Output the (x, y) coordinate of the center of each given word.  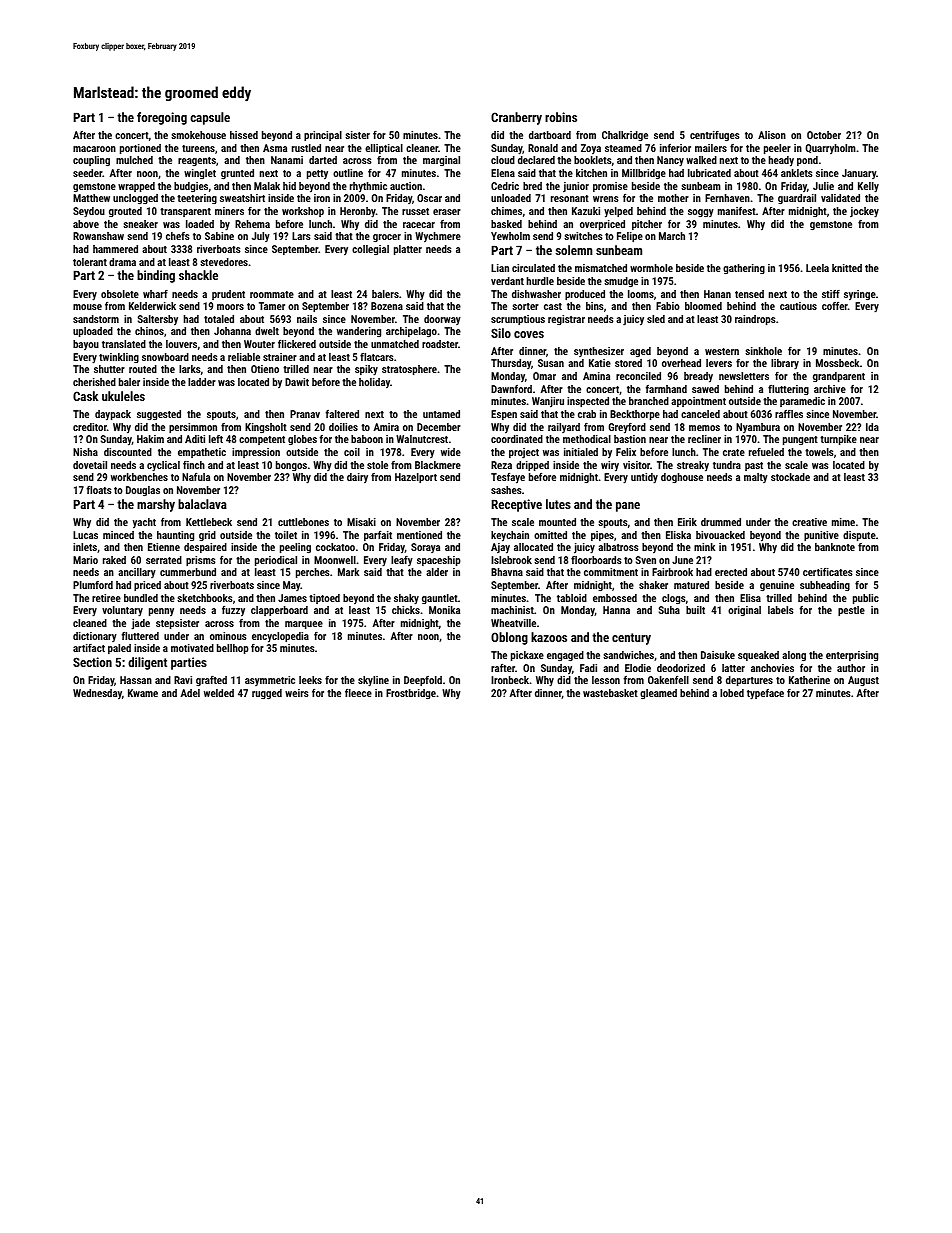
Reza (501, 465)
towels (819, 452)
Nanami (287, 160)
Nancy (670, 161)
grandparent (839, 377)
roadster (440, 344)
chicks (406, 610)
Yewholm (510, 236)
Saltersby (158, 320)
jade (140, 624)
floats (99, 490)
